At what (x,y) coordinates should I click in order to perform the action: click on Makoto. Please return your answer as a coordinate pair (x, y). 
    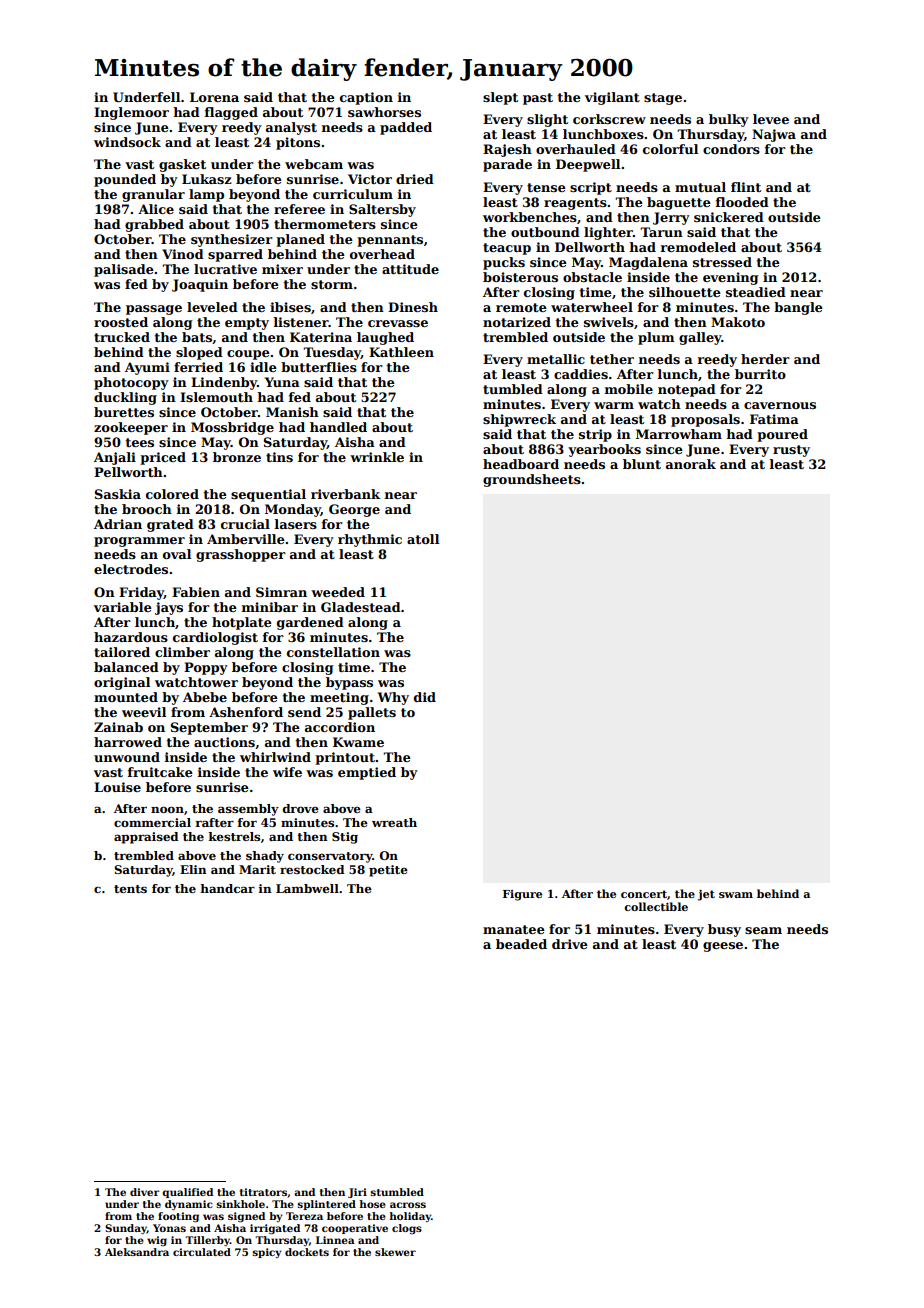
    Looking at the image, I should click on (738, 322).
